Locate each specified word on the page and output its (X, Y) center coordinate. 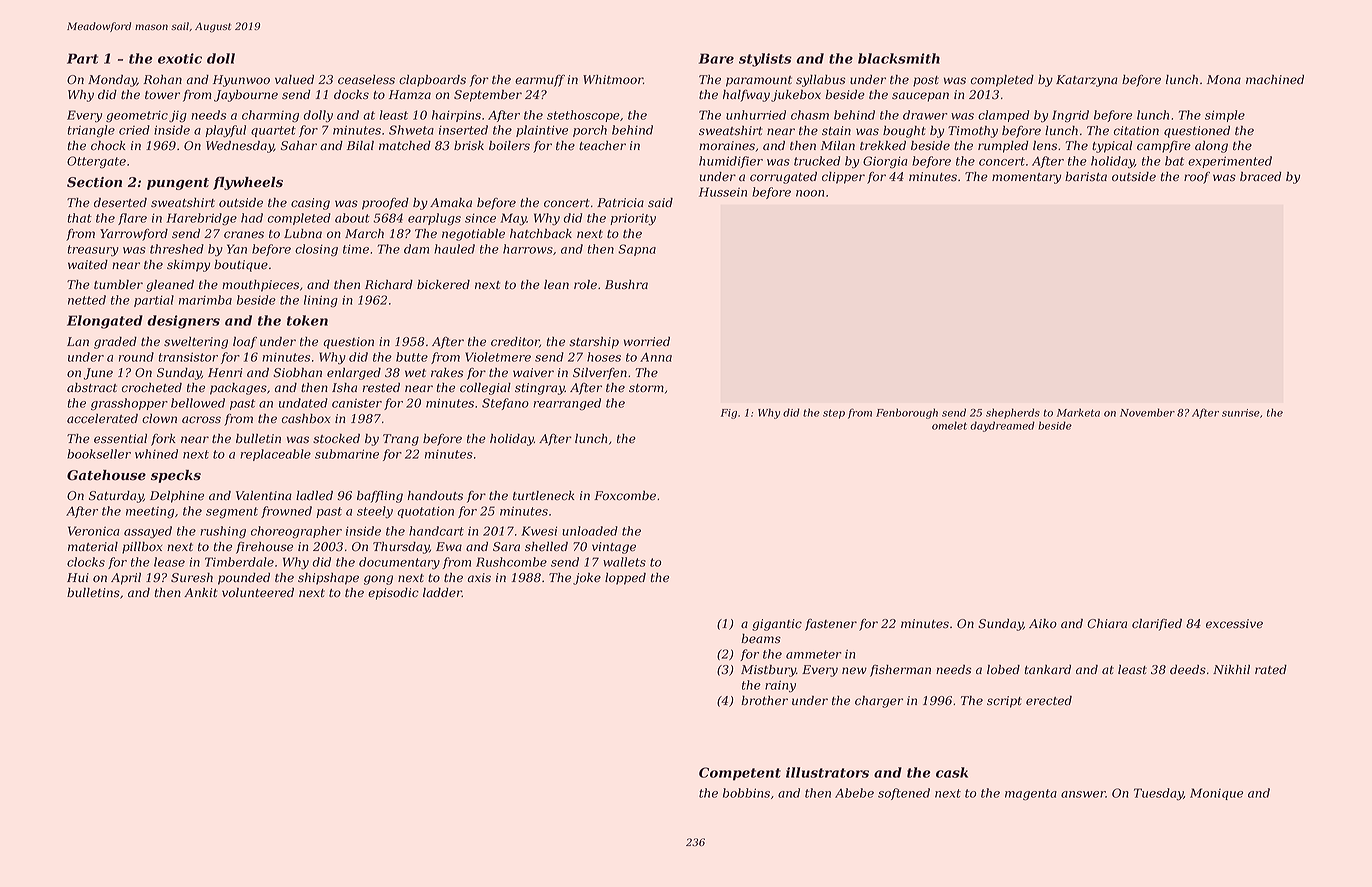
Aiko (1043, 624)
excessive (1234, 624)
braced (1261, 177)
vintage (614, 548)
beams (761, 639)
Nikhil (1231, 669)
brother (764, 701)
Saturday (116, 497)
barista (1086, 177)
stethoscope (583, 116)
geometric (137, 117)
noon (810, 193)
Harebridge (201, 219)
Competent (740, 774)
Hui (78, 577)
